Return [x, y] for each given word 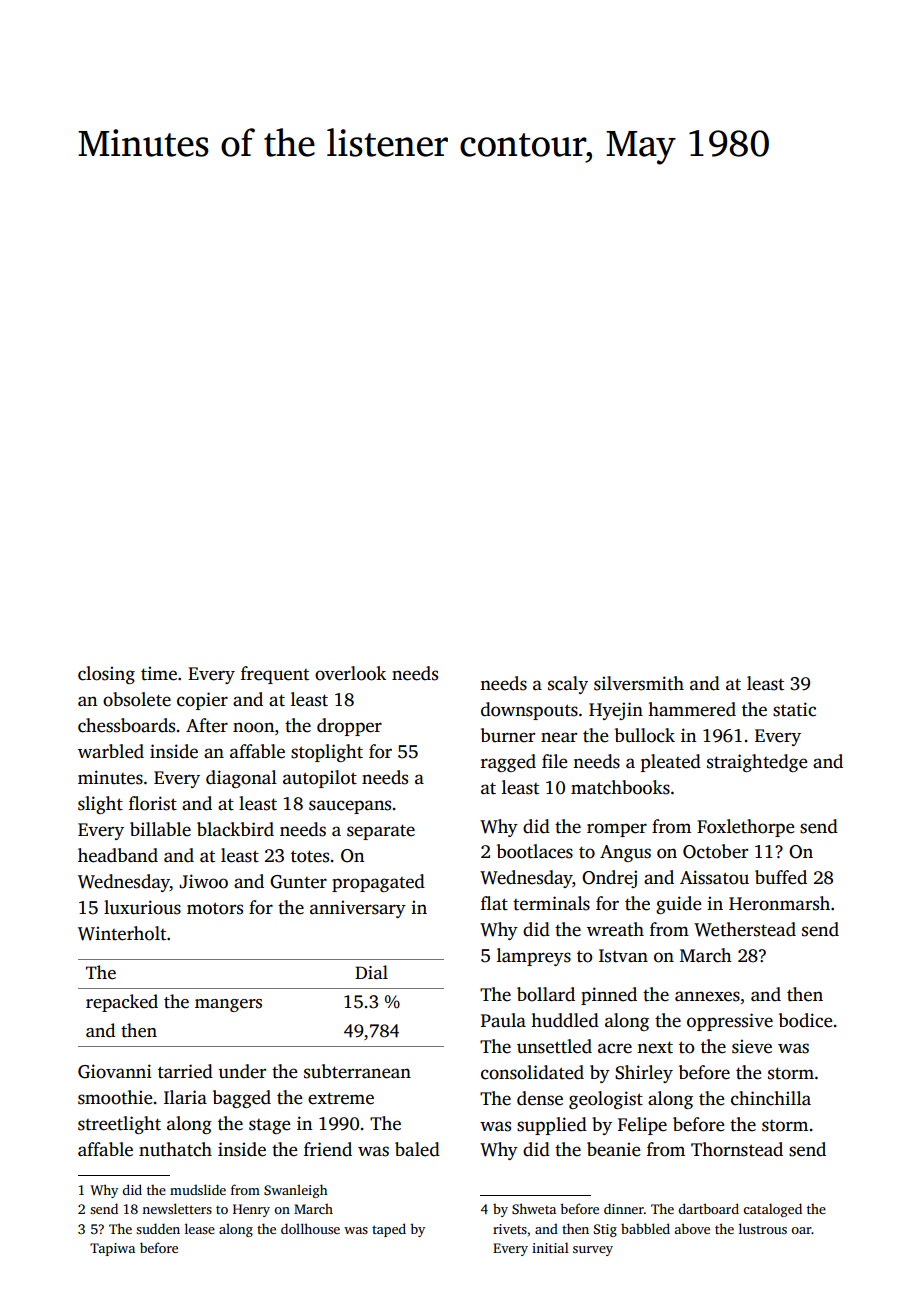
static [794, 709]
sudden [158, 1228]
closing [106, 675]
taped [389, 1230]
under [242, 1071]
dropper [349, 727]
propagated [378, 883]
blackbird [235, 829]
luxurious [142, 907]
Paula [503, 1020]
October [715, 851]
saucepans [350, 807]
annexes [707, 996]
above [692, 1228]
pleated [671, 763]
